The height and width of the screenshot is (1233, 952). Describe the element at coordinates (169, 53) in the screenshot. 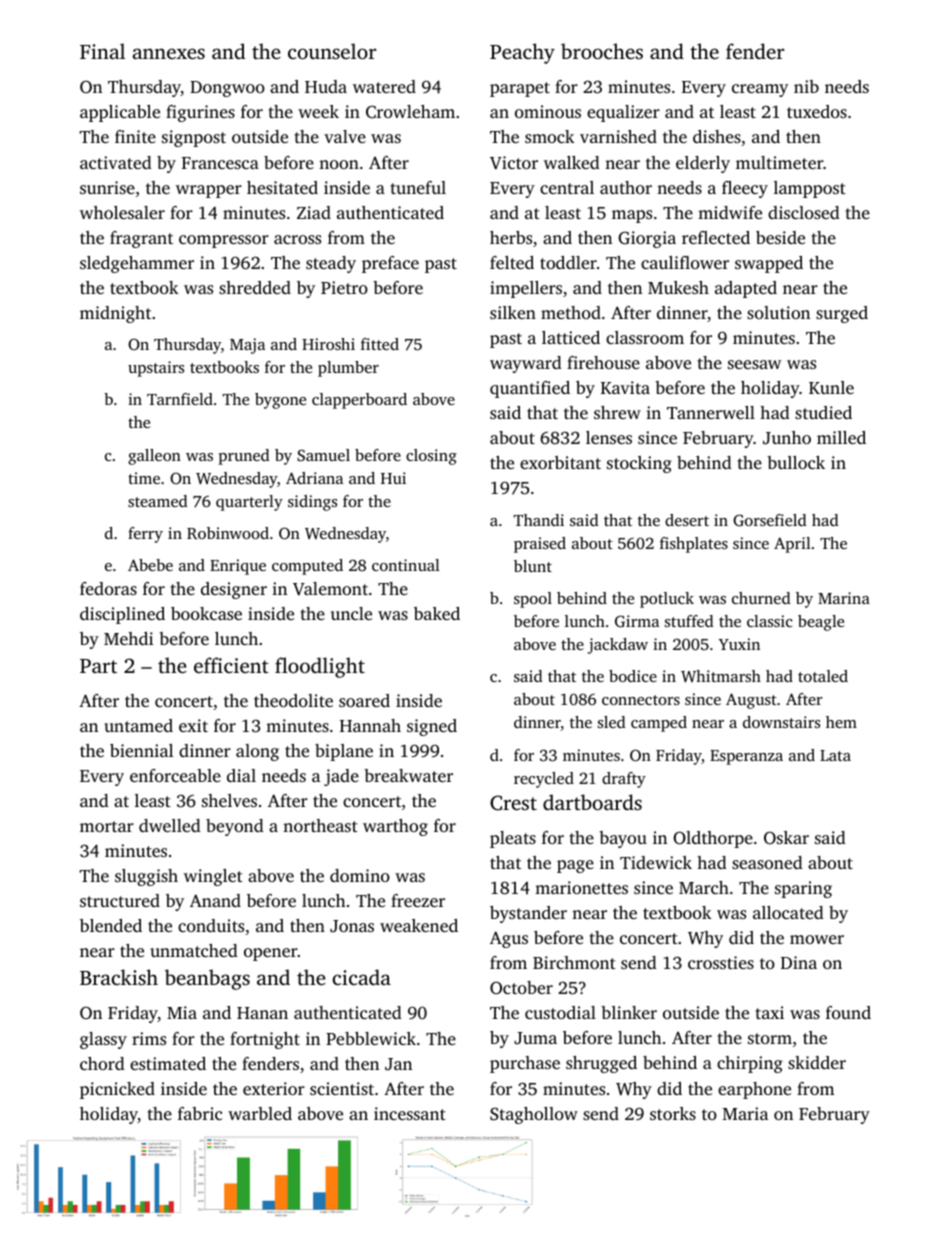

I see `annexes` at that location.
